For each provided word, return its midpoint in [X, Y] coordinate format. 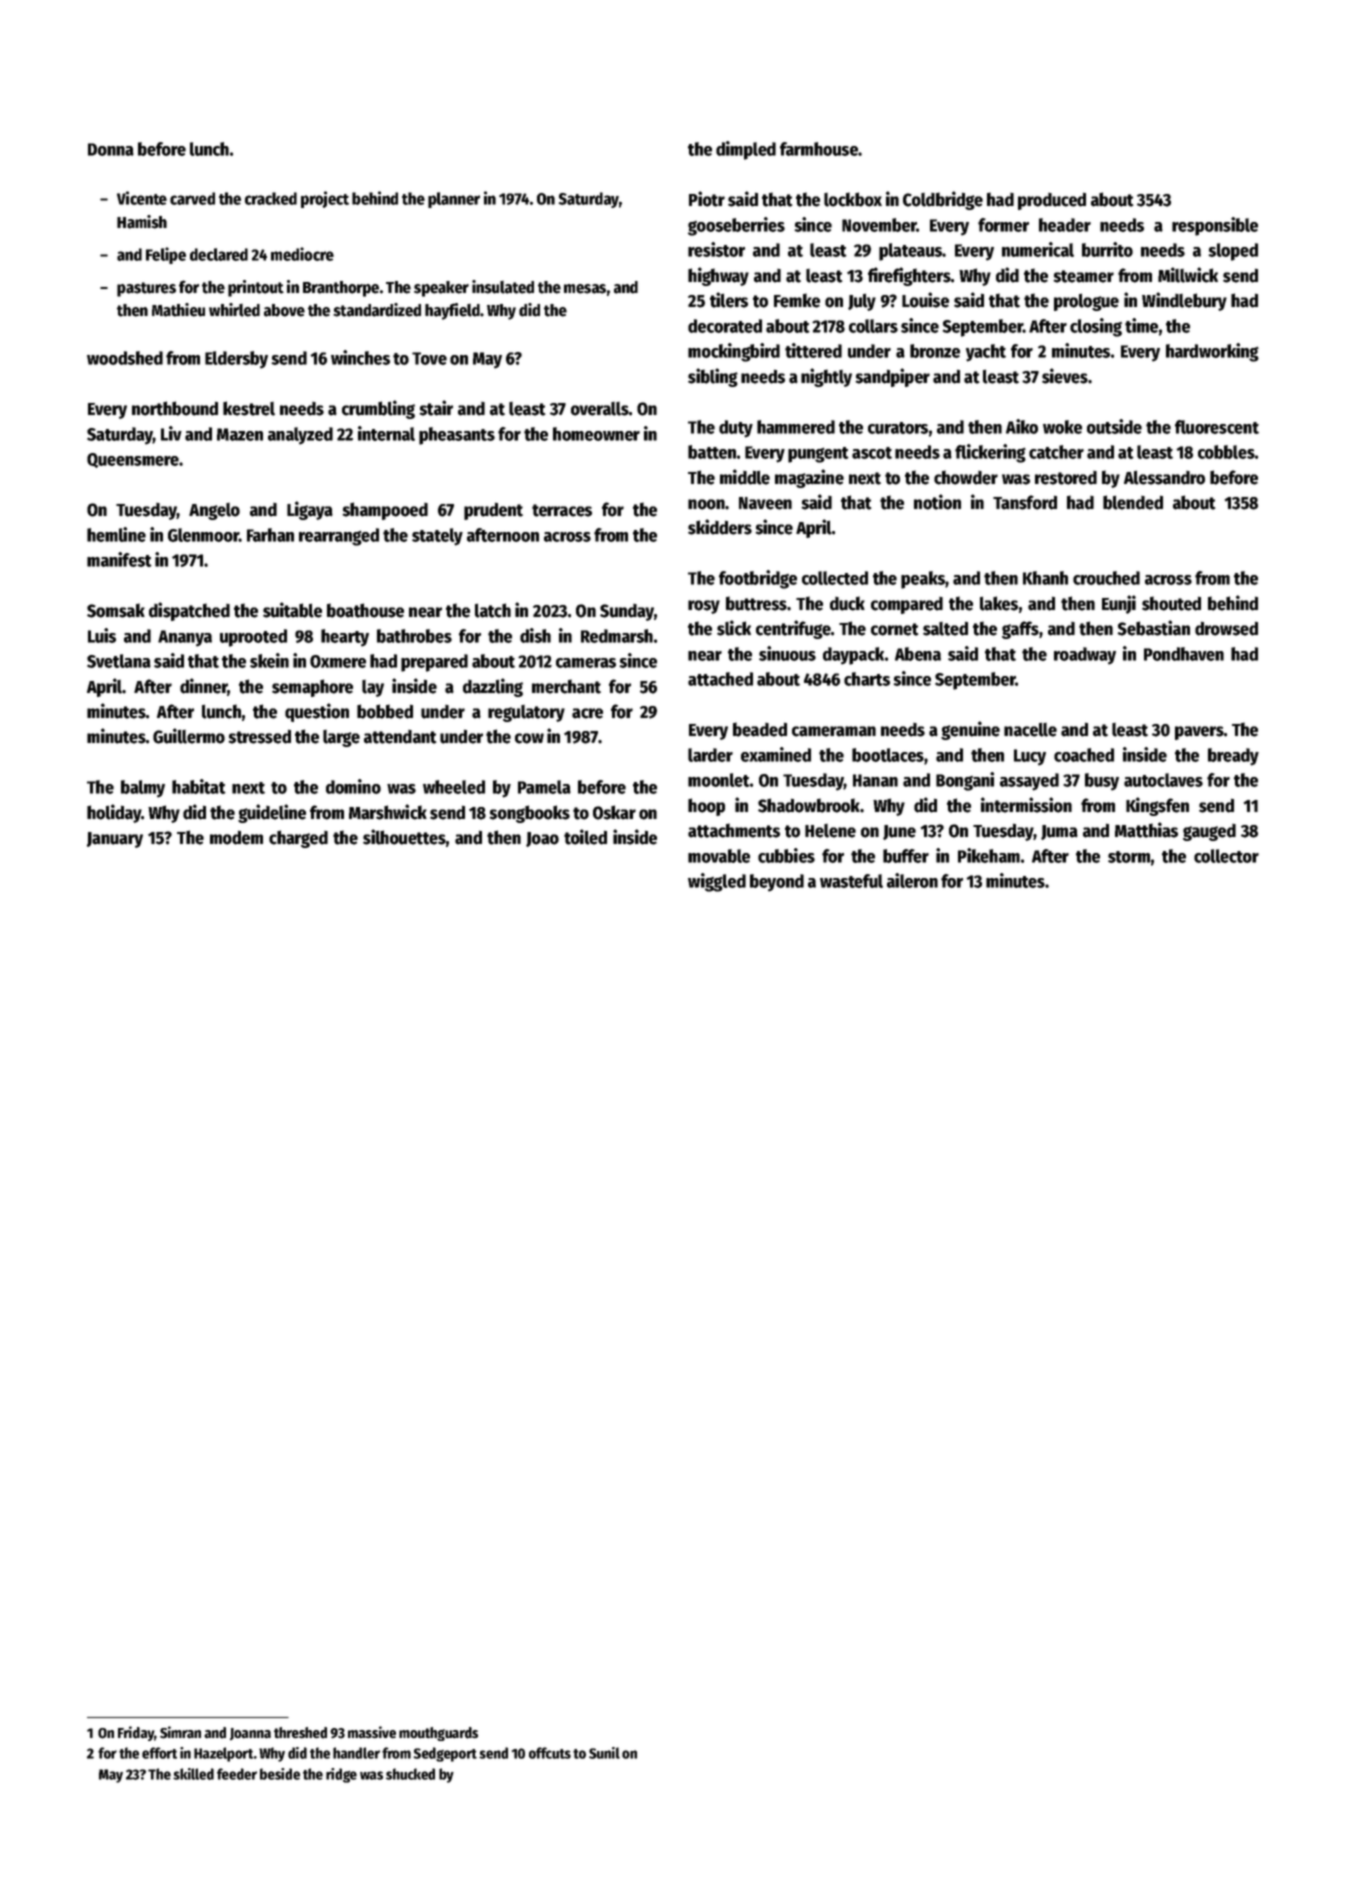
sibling [713, 377]
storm [1129, 857]
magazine [809, 478]
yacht [986, 353]
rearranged [339, 537]
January [115, 840]
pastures [146, 289]
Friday [136, 1733]
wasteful [851, 881]
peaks [923, 580]
